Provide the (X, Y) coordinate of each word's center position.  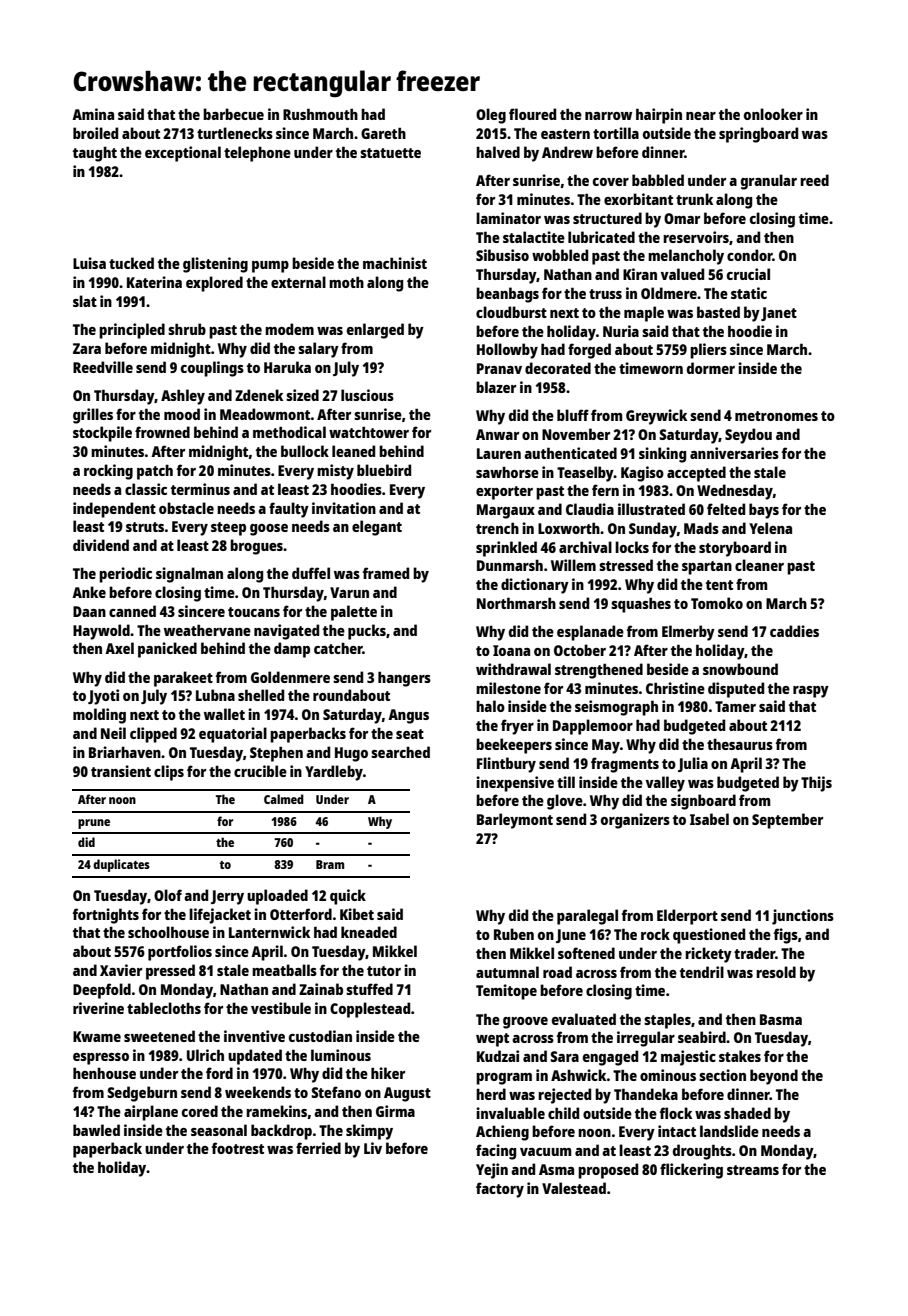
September (787, 821)
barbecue (233, 114)
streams (753, 1170)
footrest (238, 1148)
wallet (224, 714)
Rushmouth (320, 114)
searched (400, 752)
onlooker (773, 114)
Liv (373, 1148)
